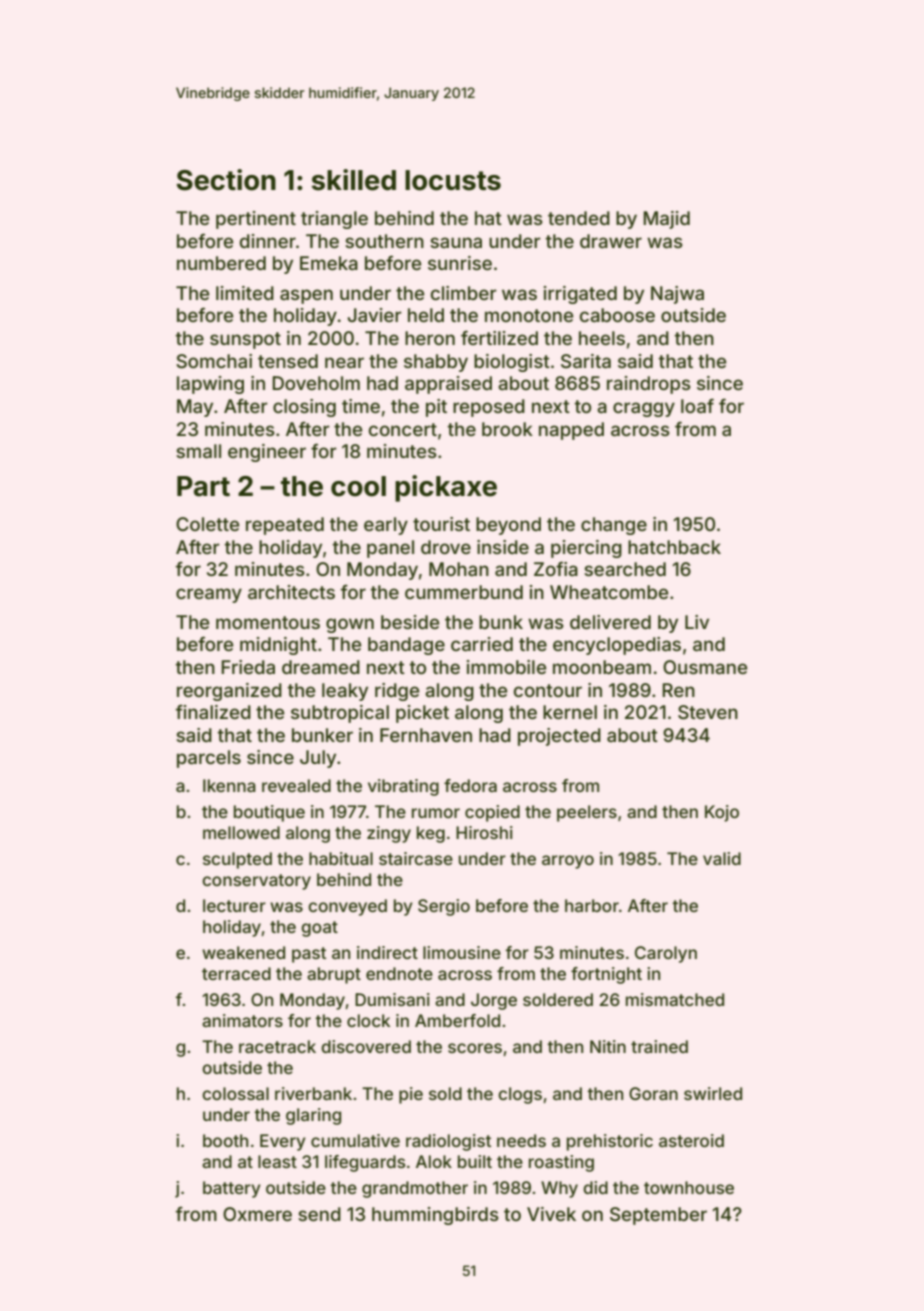 The image size is (924, 1311). What do you see at coordinates (494, 1001) in the page?
I see `Jorge` at bounding box center [494, 1001].
